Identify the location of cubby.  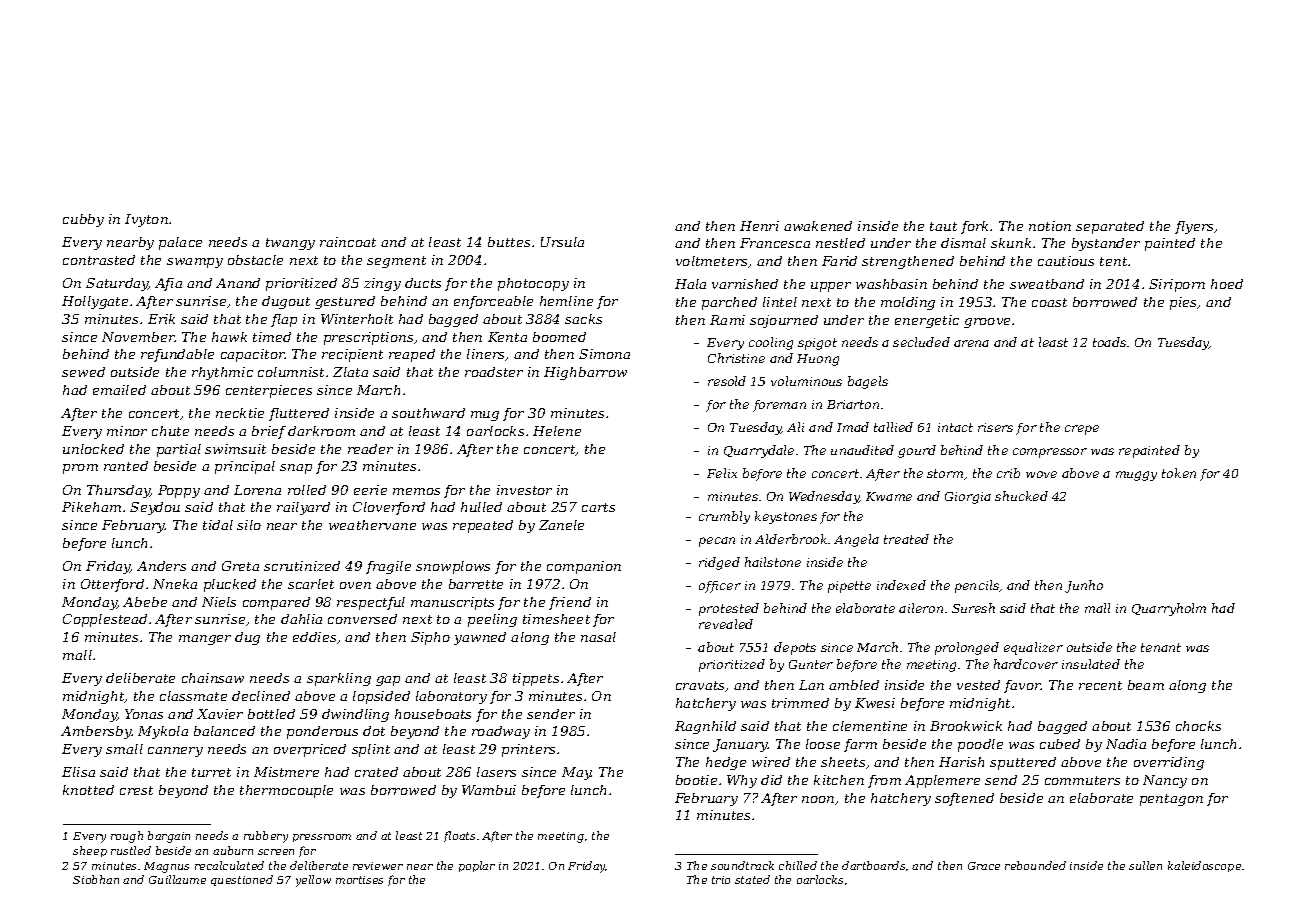
(83, 220).
